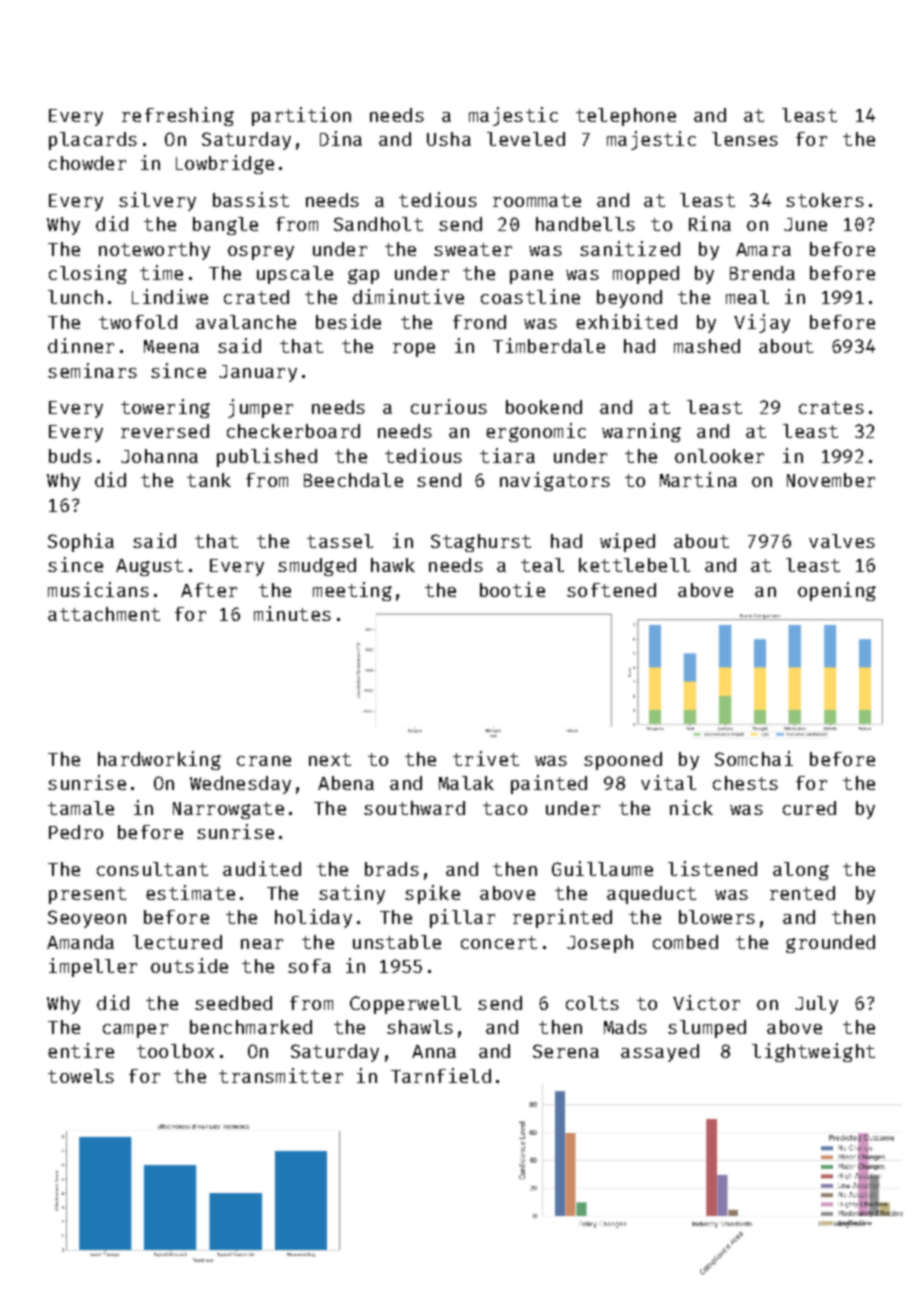  I want to click on bookend, so click(544, 407).
